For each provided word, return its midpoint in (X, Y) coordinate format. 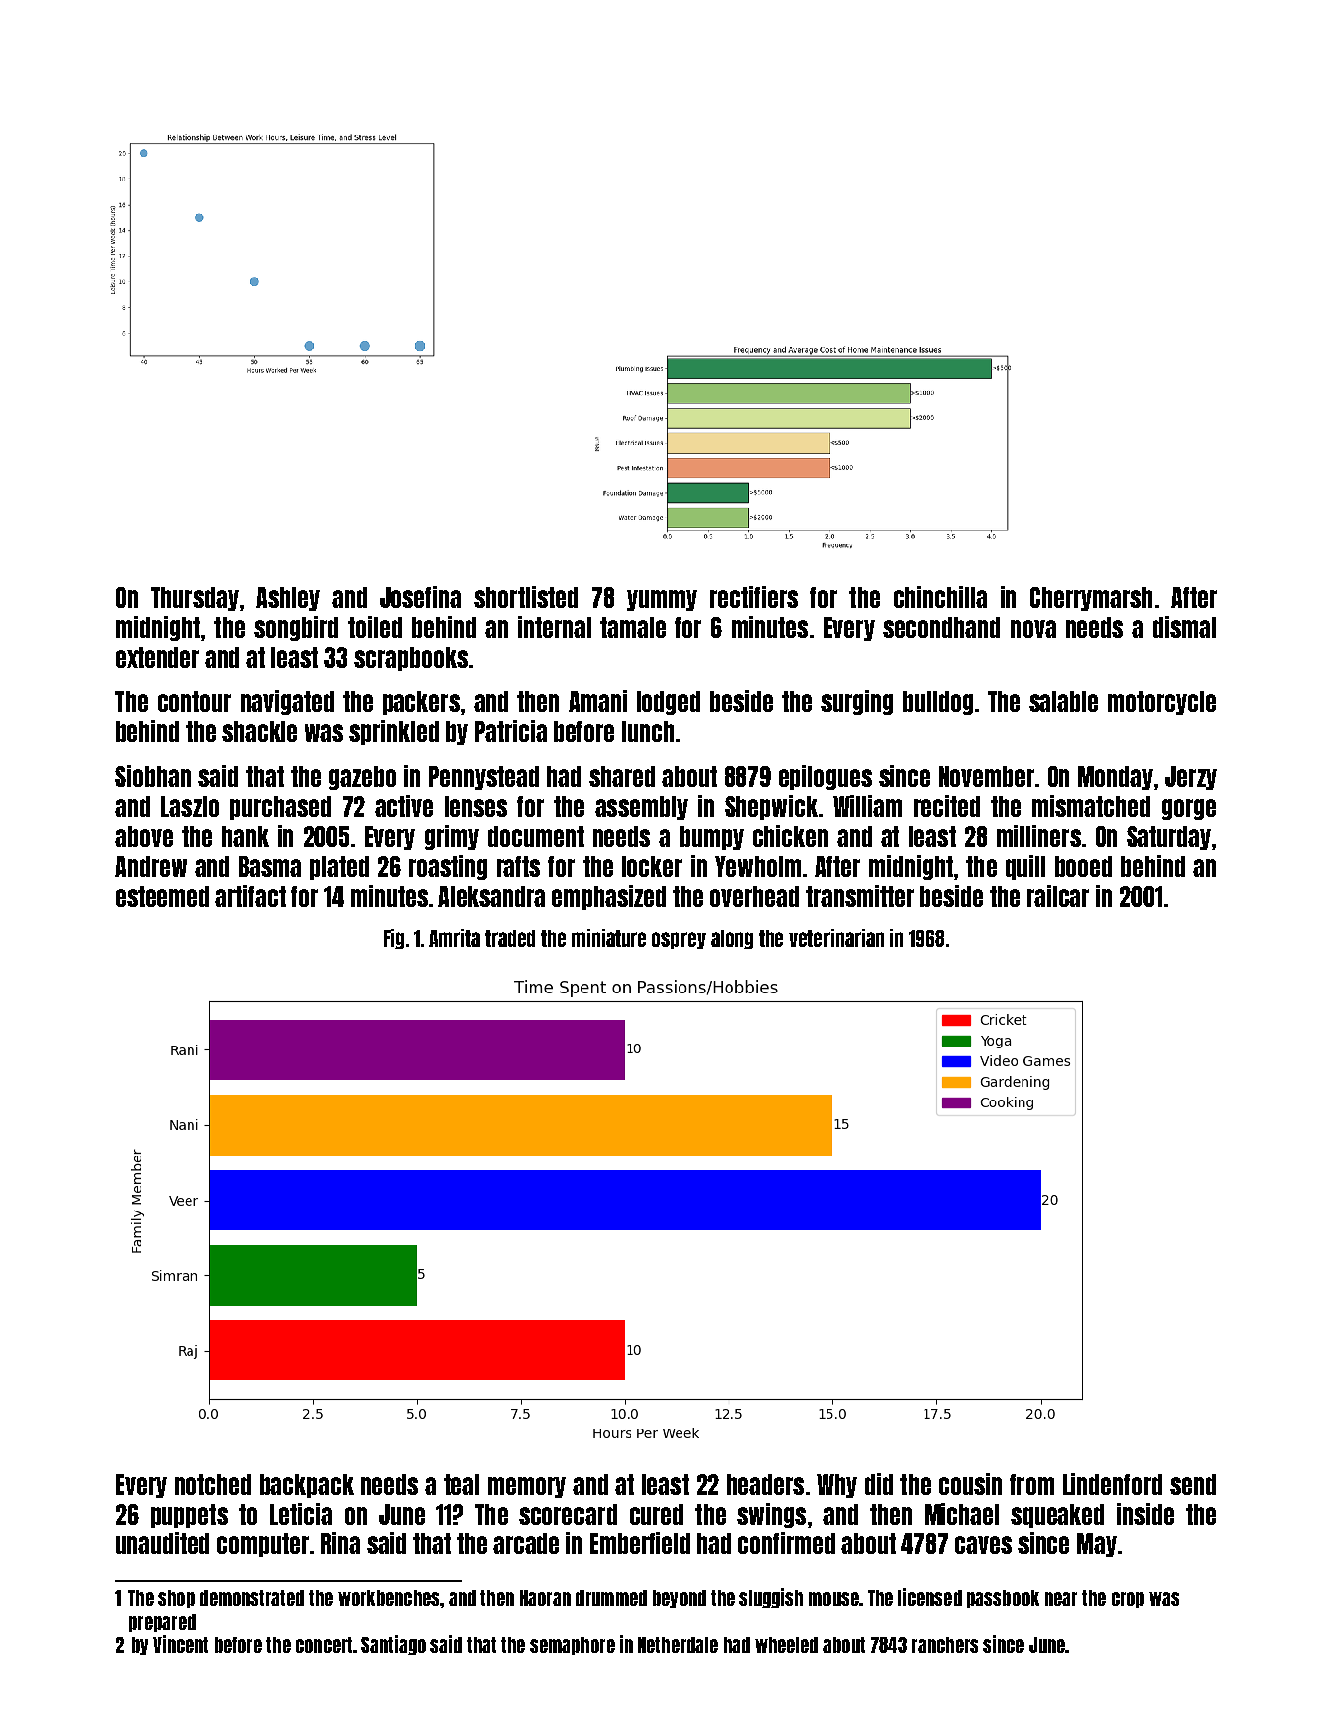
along (732, 939)
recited (947, 806)
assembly (641, 808)
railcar (1058, 896)
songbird (296, 628)
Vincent (180, 1644)
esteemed (162, 896)
